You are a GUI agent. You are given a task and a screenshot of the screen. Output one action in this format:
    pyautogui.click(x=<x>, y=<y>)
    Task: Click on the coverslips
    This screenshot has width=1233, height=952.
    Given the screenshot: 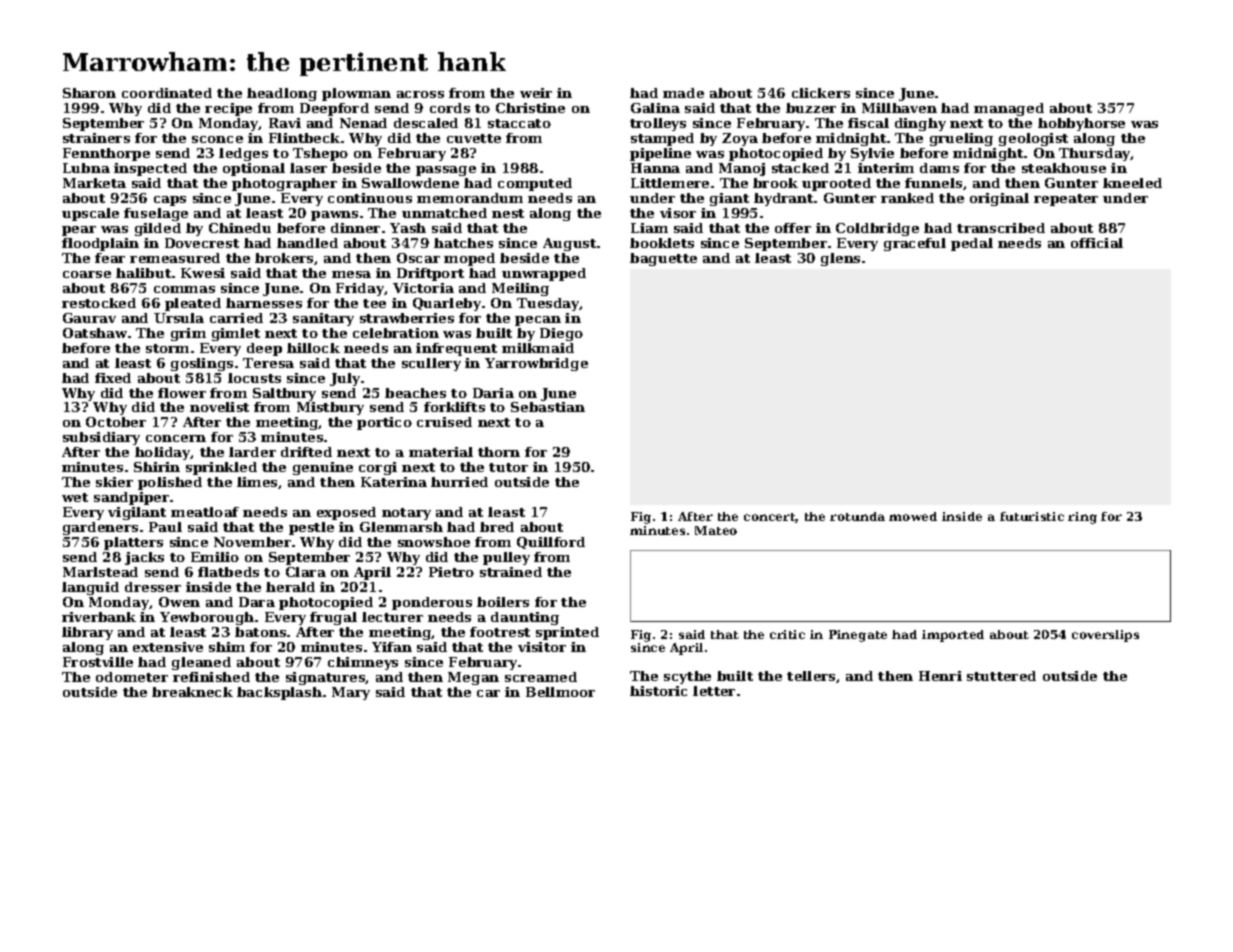 What is the action you would take?
    pyautogui.click(x=1105, y=636)
